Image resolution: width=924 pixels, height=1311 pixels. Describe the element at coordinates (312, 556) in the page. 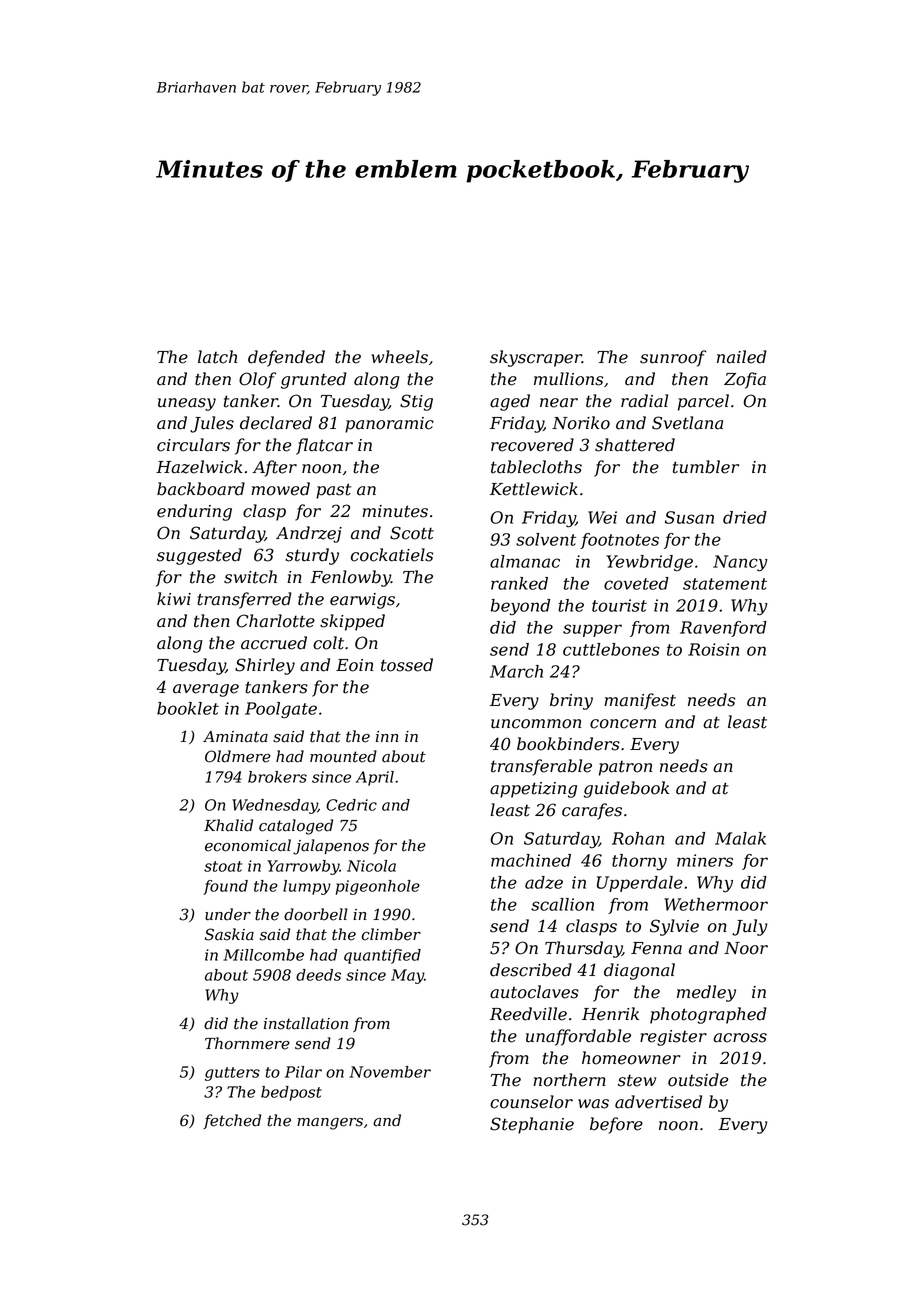

I see `sturdy` at that location.
